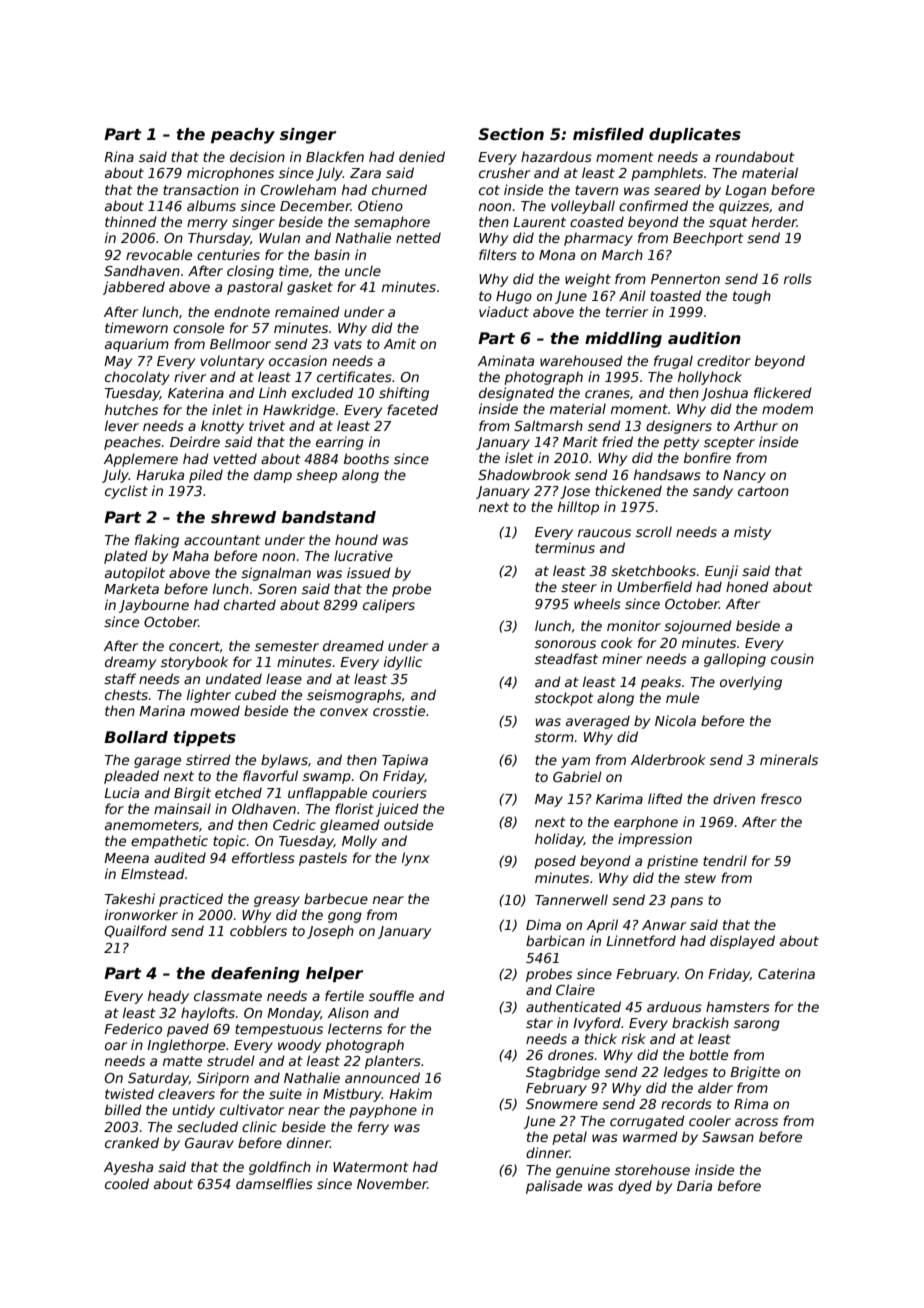  Describe the element at coordinates (695, 135) in the page. I see `duplicates` at that location.
